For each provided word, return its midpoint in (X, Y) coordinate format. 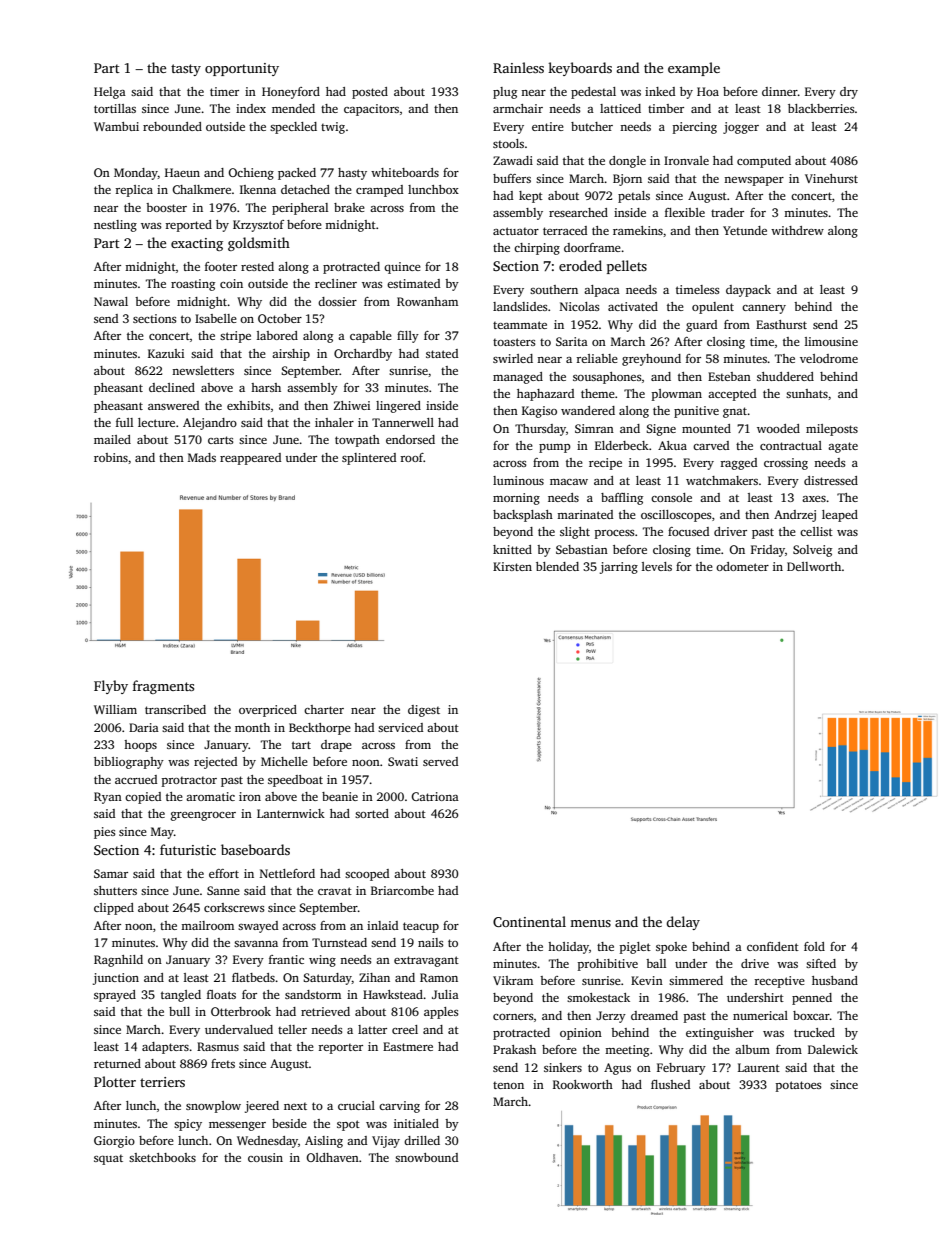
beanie (340, 796)
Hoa (708, 91)
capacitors (371, 110)
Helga (110, 93)
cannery (764, 309)
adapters (165, 1048)
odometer (742, 566)
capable (371, 337)
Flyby (111, 687)
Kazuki (166, 353)
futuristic (188, 849)
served (440, 761)
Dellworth (814, 566)
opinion (581, 1034)
